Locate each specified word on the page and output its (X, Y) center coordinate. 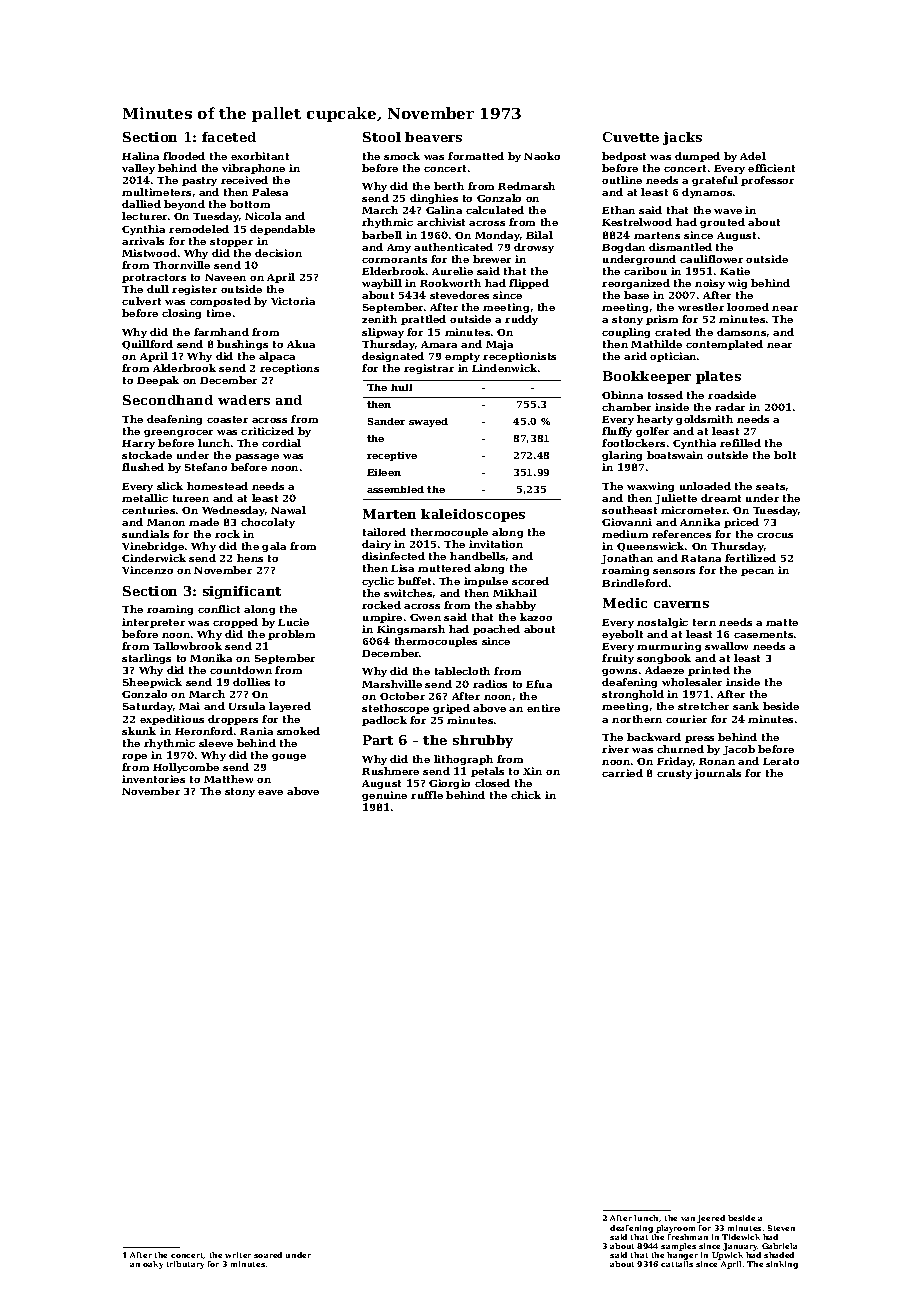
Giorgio (449, 784)
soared (268, 1255)
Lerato (781, 761)
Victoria (293, 301)
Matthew (228, 779)
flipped (529, 284)
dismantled (680, 247)
